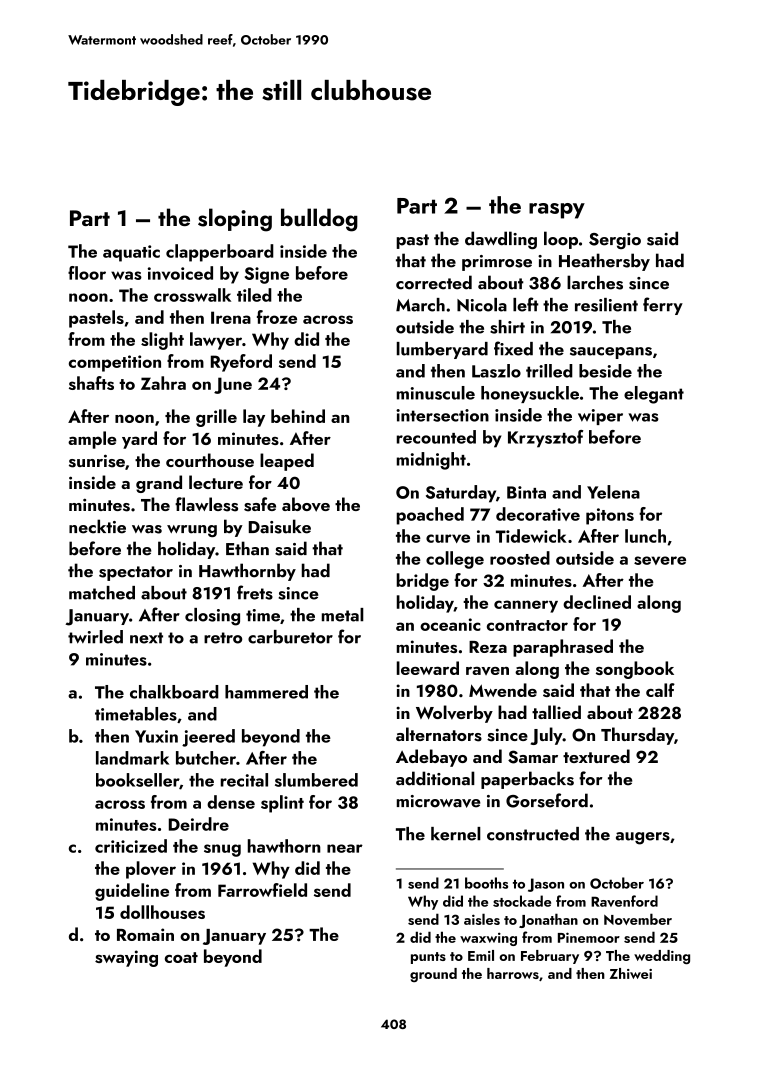 The width and height of the screenshot is (761, 1079). What do you see at coordinates (420, 305) in the screenshot?
I see `March` at bounding box center [420, 305].
